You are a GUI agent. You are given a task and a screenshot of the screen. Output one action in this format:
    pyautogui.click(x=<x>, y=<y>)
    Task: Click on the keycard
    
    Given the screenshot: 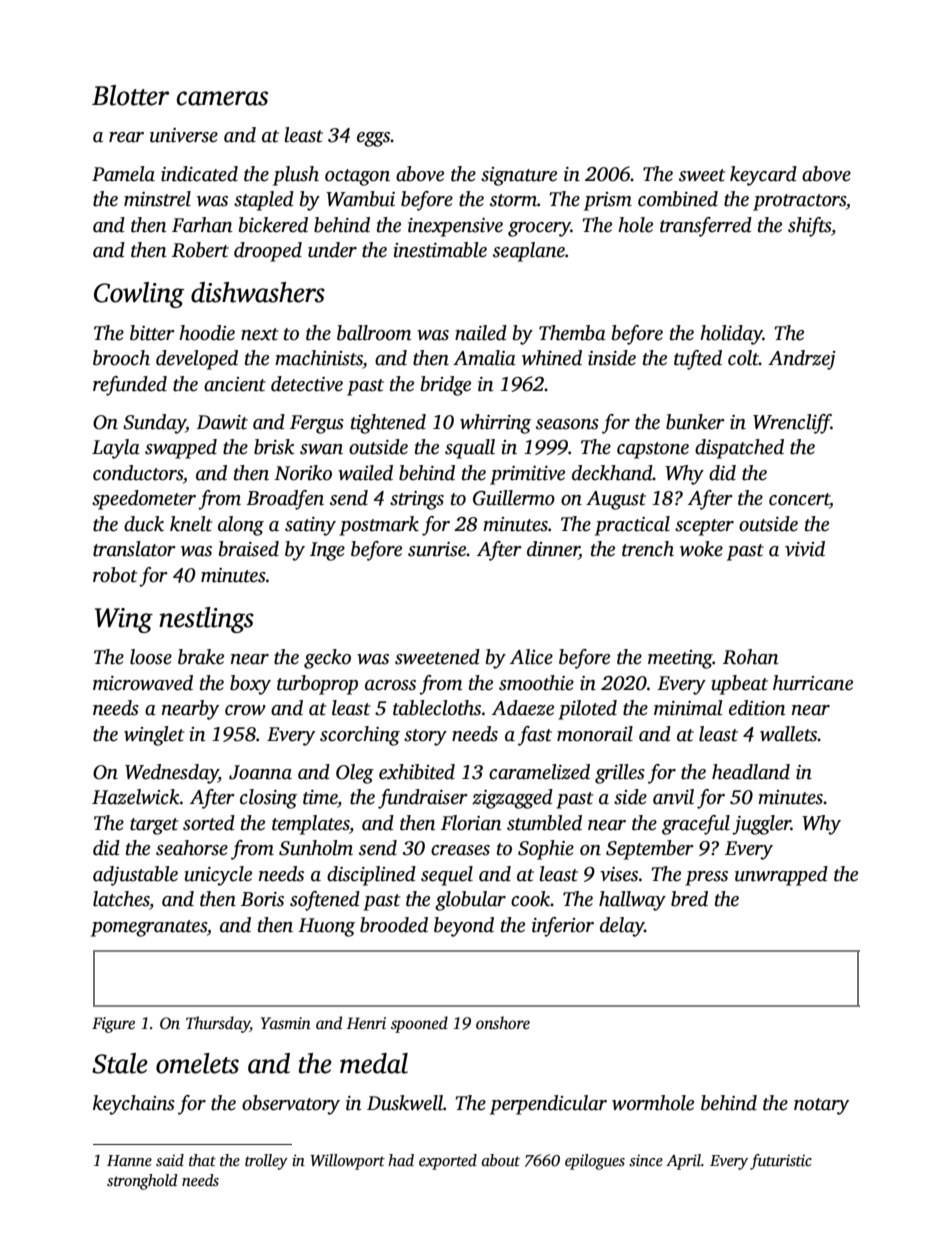 What is the action you would take?
    pyautogui.click(x=763, y=176)
